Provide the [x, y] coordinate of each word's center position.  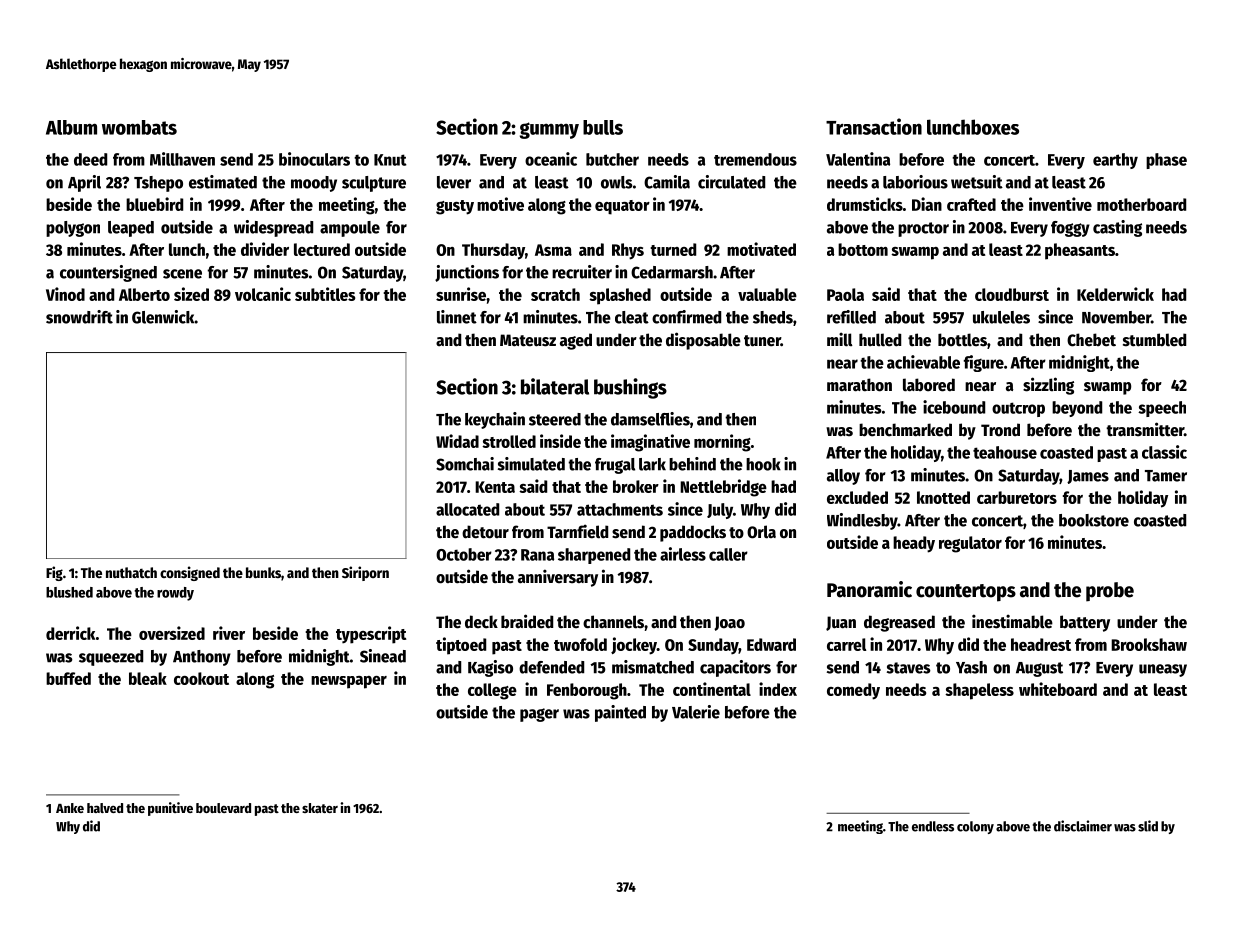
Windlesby [862, 521]
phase [1166, 161]
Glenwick [163, 317]
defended [551, 667]
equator [622, 207]
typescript [371, 635]
